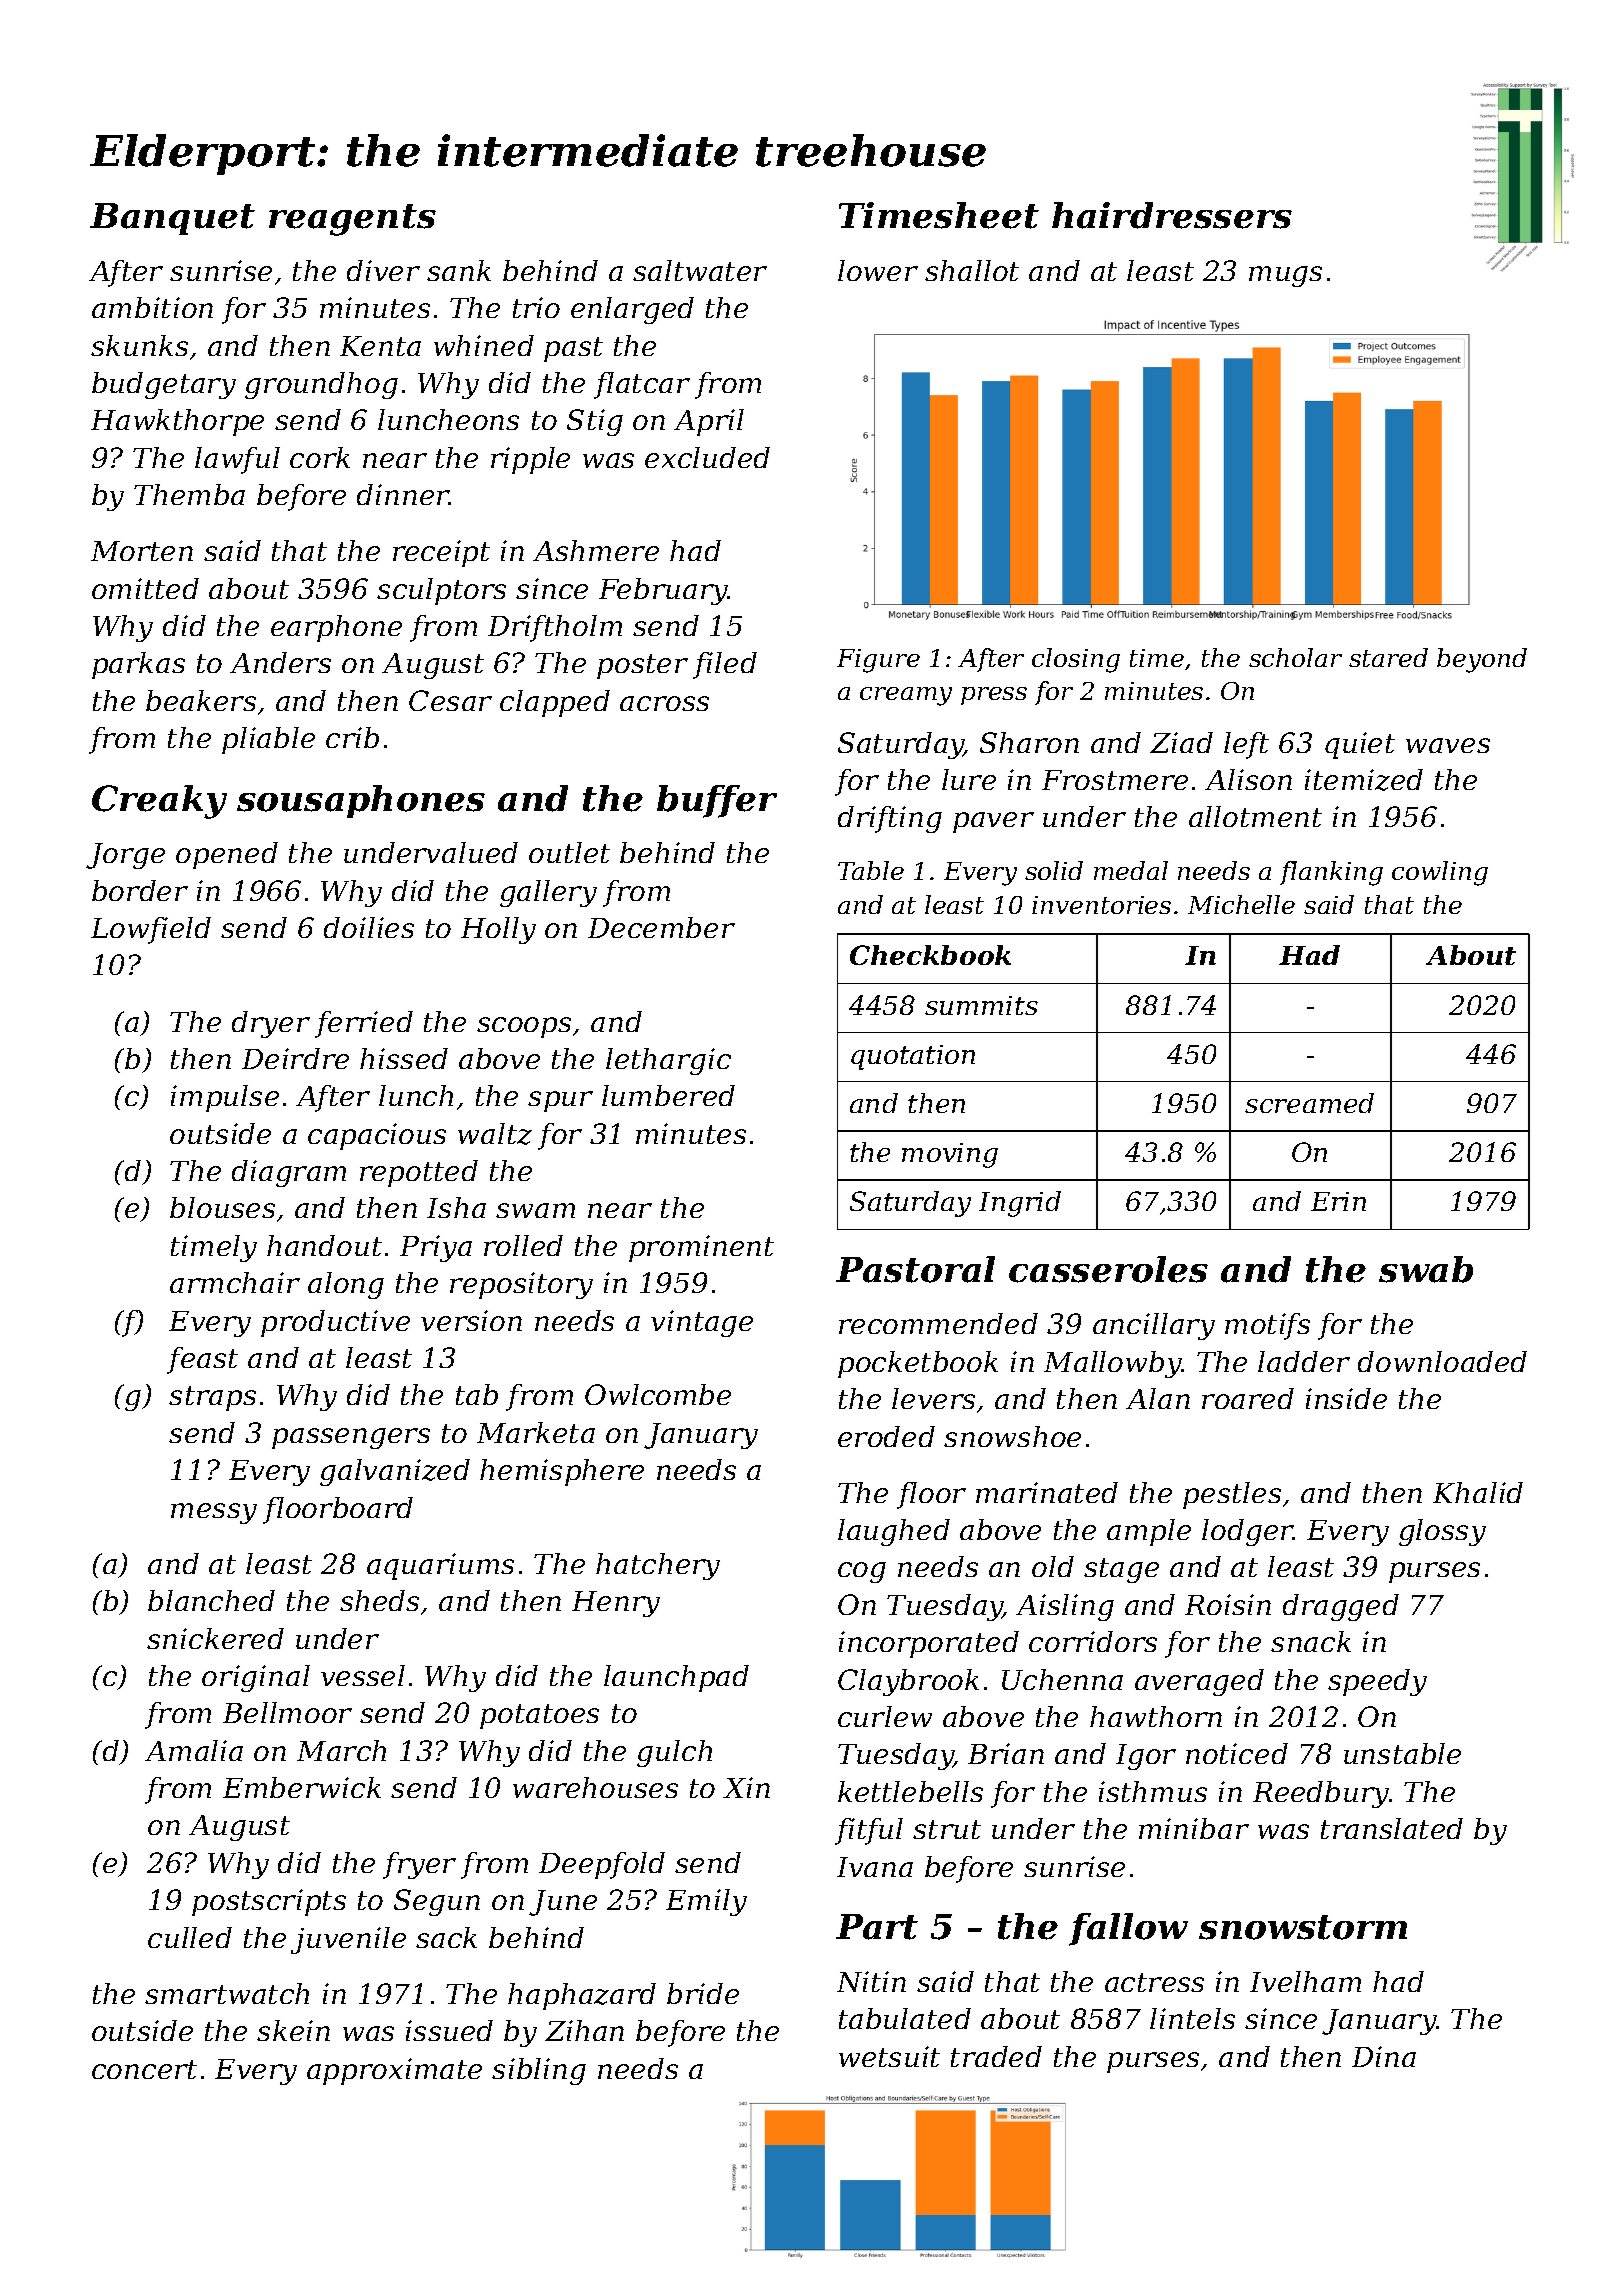 The width and height of the screenshot is (1620, 2292). Describe the element at coordinates (930, 955) in the screenshot. I see `Checkbook` at that location.
